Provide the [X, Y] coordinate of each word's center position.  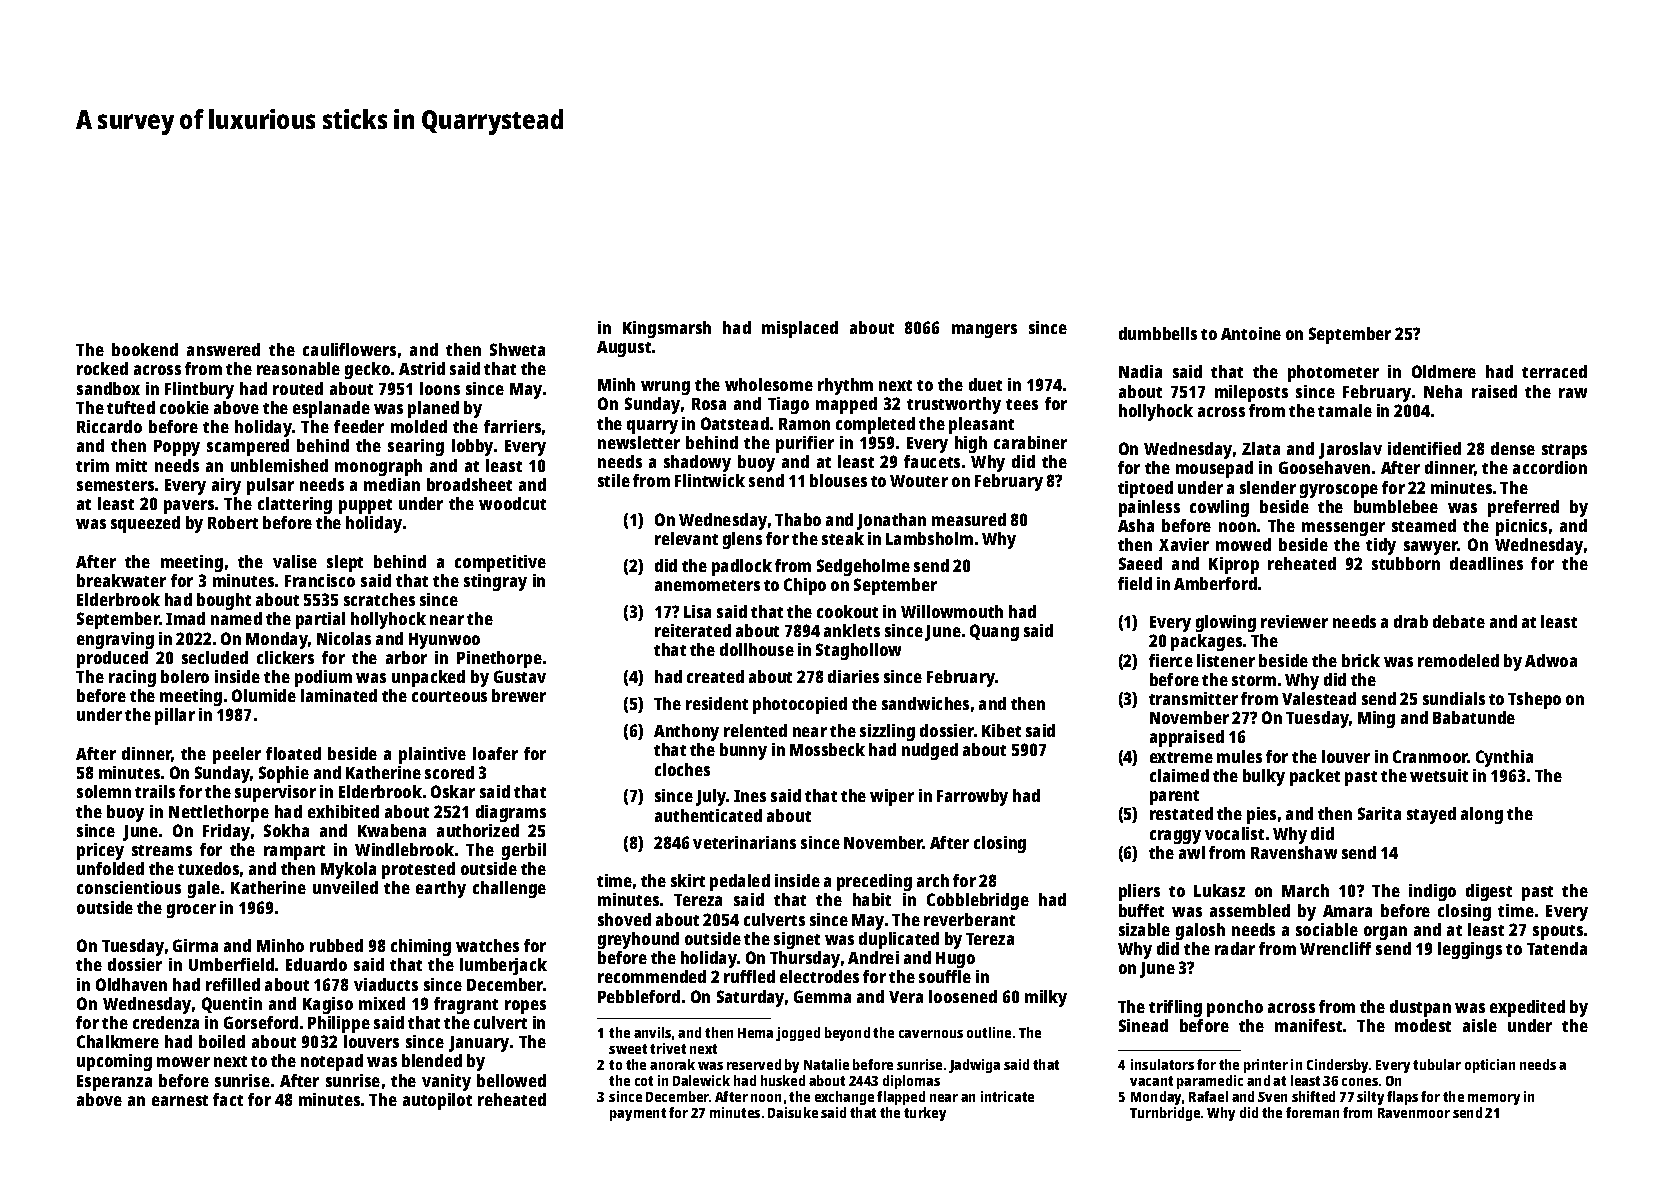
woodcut [512, 503]
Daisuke [793, 1112]
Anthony [686, 732]
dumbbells [1158, 333]
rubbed [336, 945]
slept [345, 563]
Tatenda [1557, 948]
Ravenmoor [1414, 1113]
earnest [180, 1100]
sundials [1454, 698]
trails [155, 791]
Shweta [517, 349]
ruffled [749, 976]
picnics [1521, 527]
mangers [984, 331]
